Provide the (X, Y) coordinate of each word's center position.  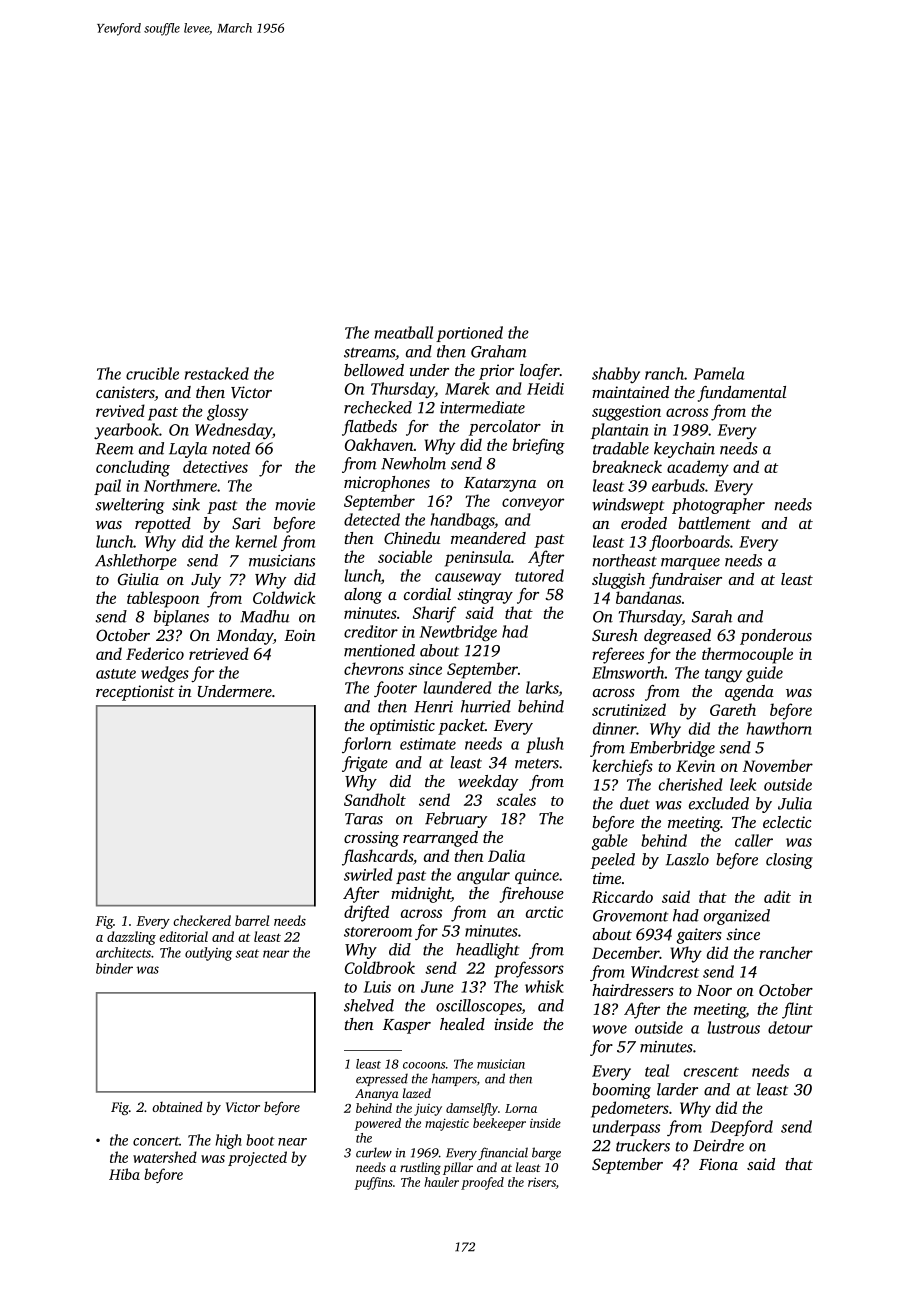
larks (542, 687)
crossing (371, 839)
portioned (469, 334)
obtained (177, 1106)
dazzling (131, 938)
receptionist (135, 693)
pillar (458, 1168)
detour (790, 1027)
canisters (125, 393)
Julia (795, 803)
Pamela (719, 373)
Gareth (733, 709)
